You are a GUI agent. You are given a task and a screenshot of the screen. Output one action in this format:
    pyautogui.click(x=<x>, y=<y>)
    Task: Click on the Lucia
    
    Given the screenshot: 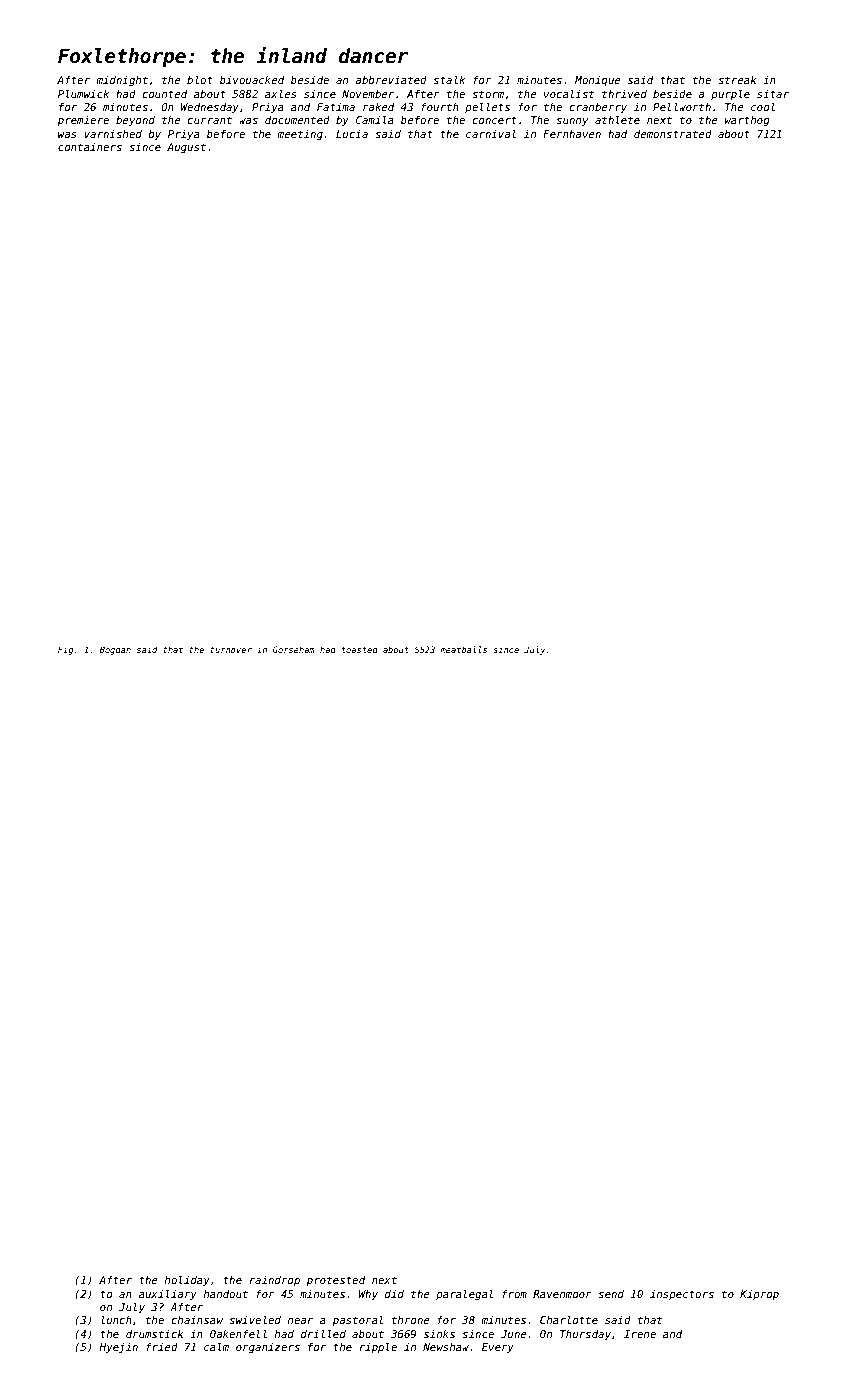 What is the action you would take?
    pyautogui.click(x=352, y=134)
